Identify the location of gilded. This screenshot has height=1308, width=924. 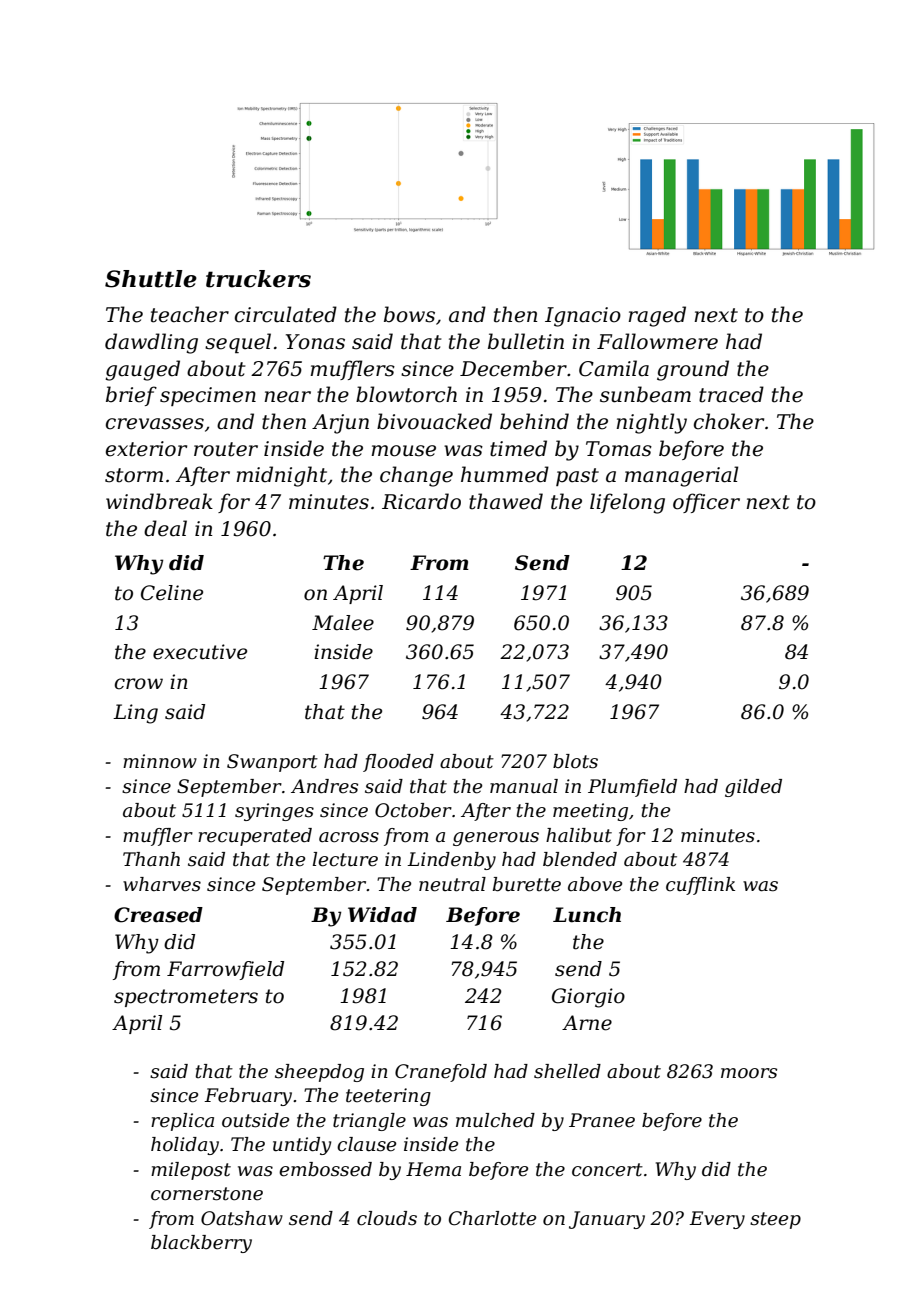
(753, 788).
